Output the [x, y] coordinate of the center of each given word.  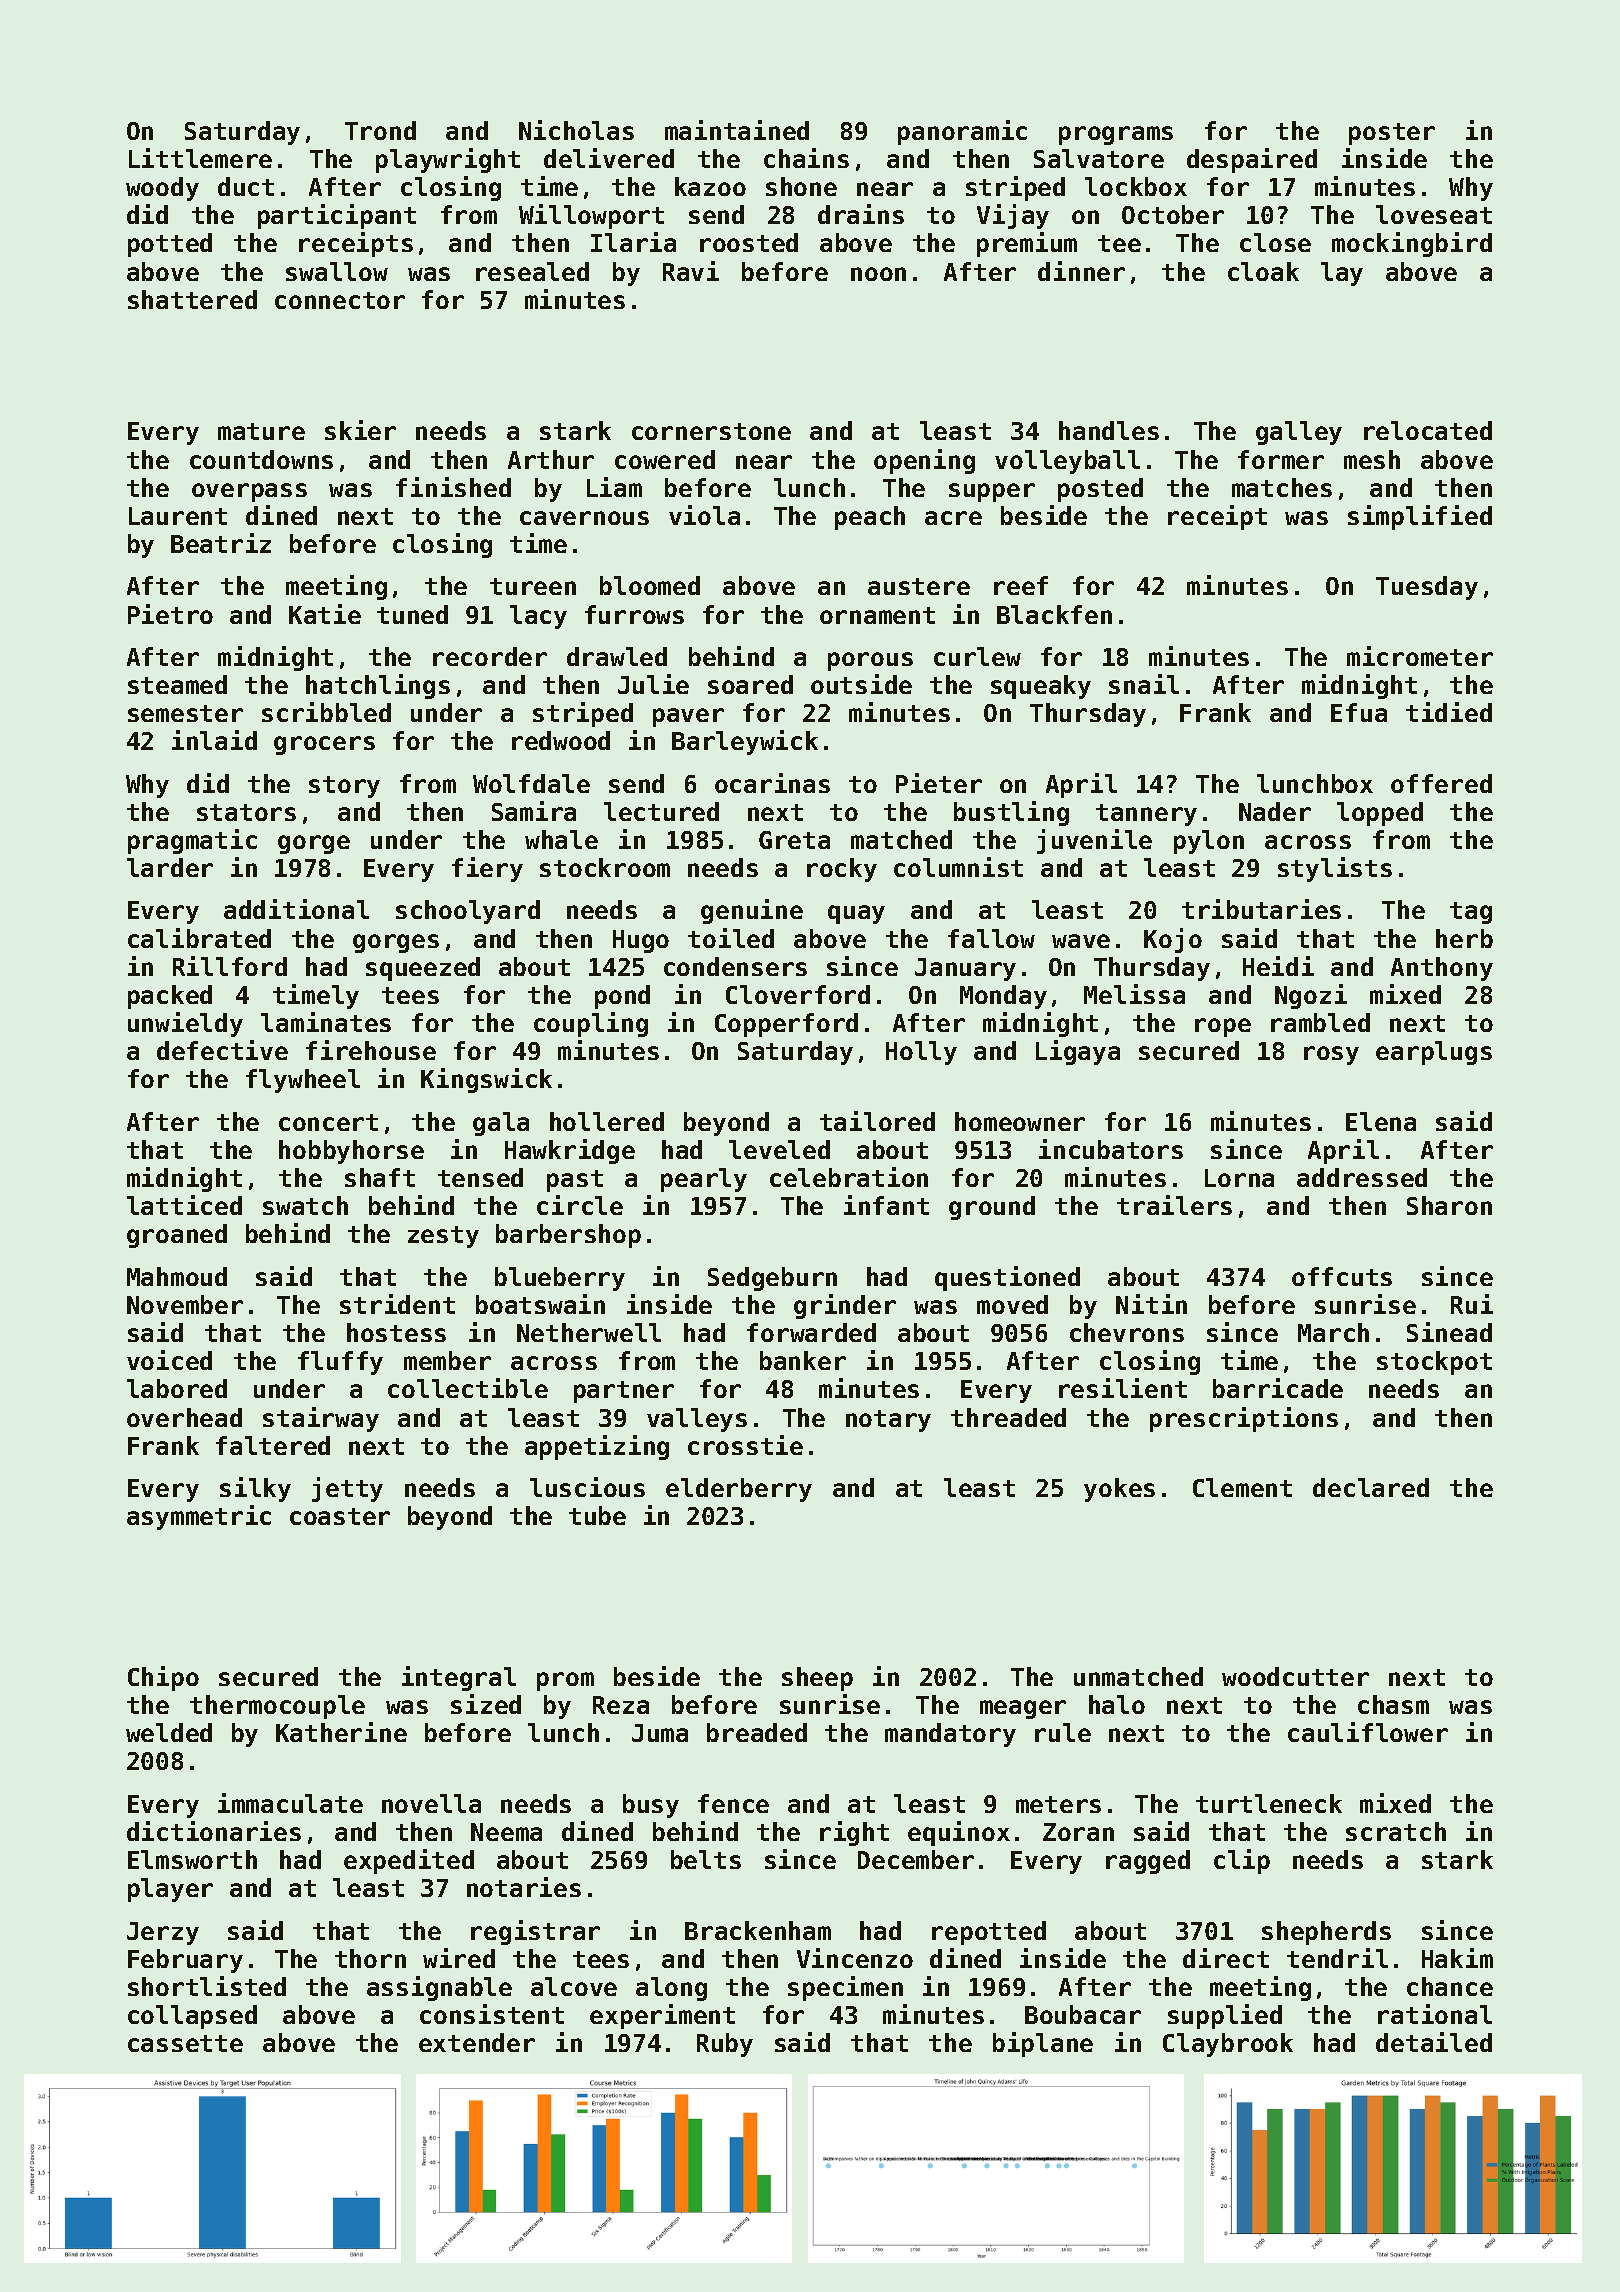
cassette [185, 2043]
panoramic [962, 132]
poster [1392, 134]
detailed [1434, 2042]
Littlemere [200, 158]
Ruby [725, 2045]
